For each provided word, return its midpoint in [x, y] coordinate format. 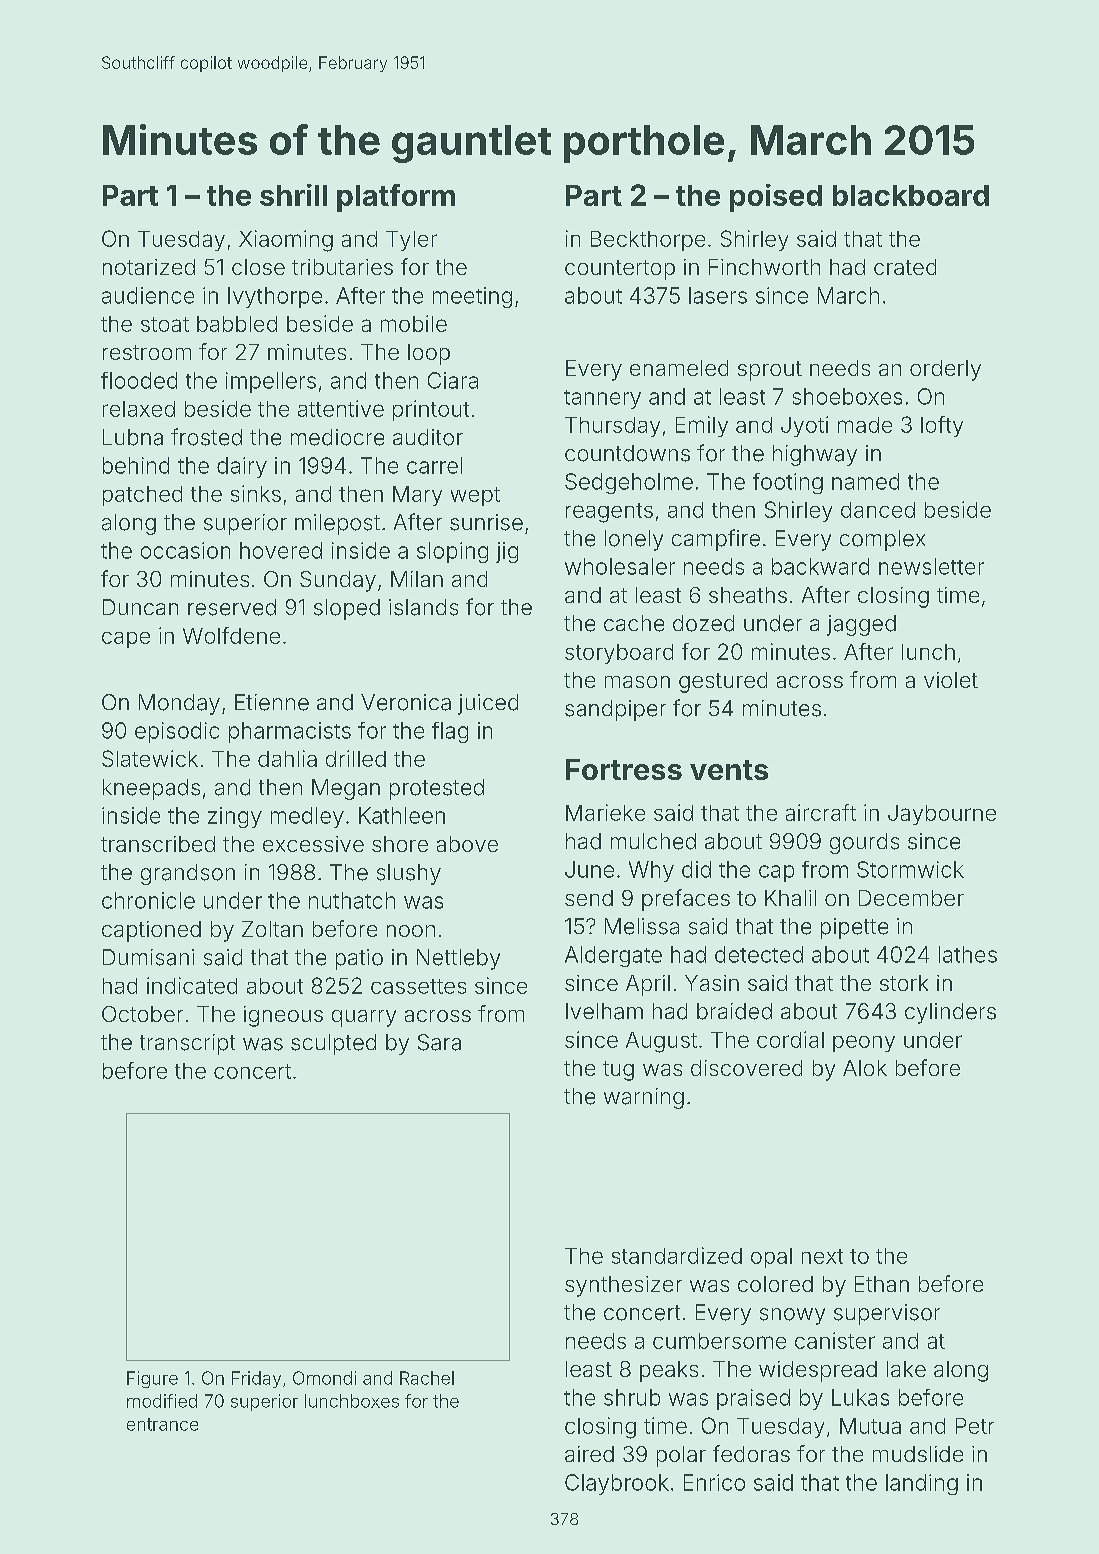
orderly [945, 370]
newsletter [931, 566]
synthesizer [623, 1286]
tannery [602, 399]
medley [307, 817]
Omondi [324, 1378]
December [911, 898]
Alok [865, 1068]
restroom [147, 352]
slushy [409, 874]
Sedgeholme [629, 483]
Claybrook [617, 1484]
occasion [185, 550]
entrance [162, 1424]
